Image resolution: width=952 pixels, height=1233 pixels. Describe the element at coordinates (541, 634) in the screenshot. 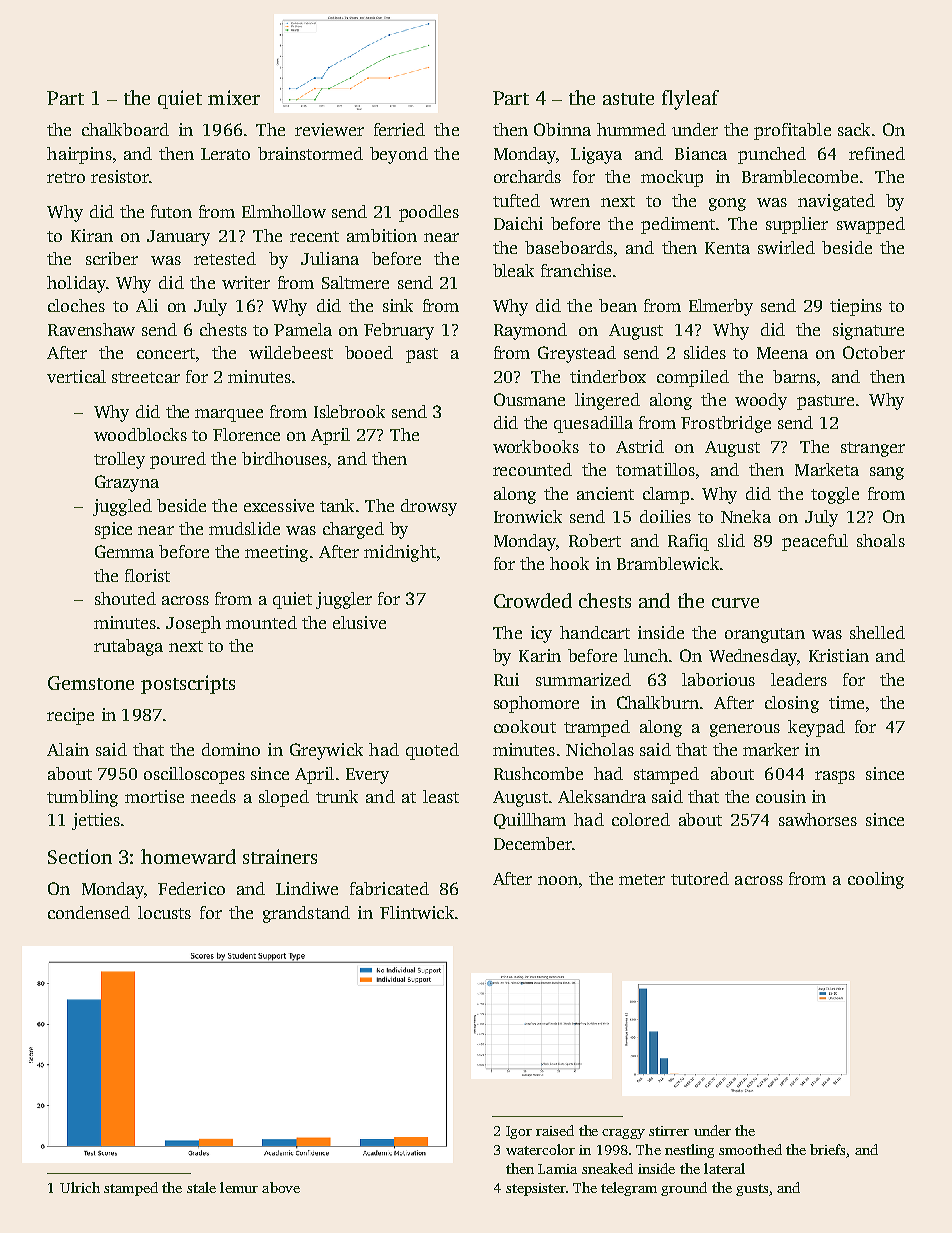

I see `icy` at that location.
